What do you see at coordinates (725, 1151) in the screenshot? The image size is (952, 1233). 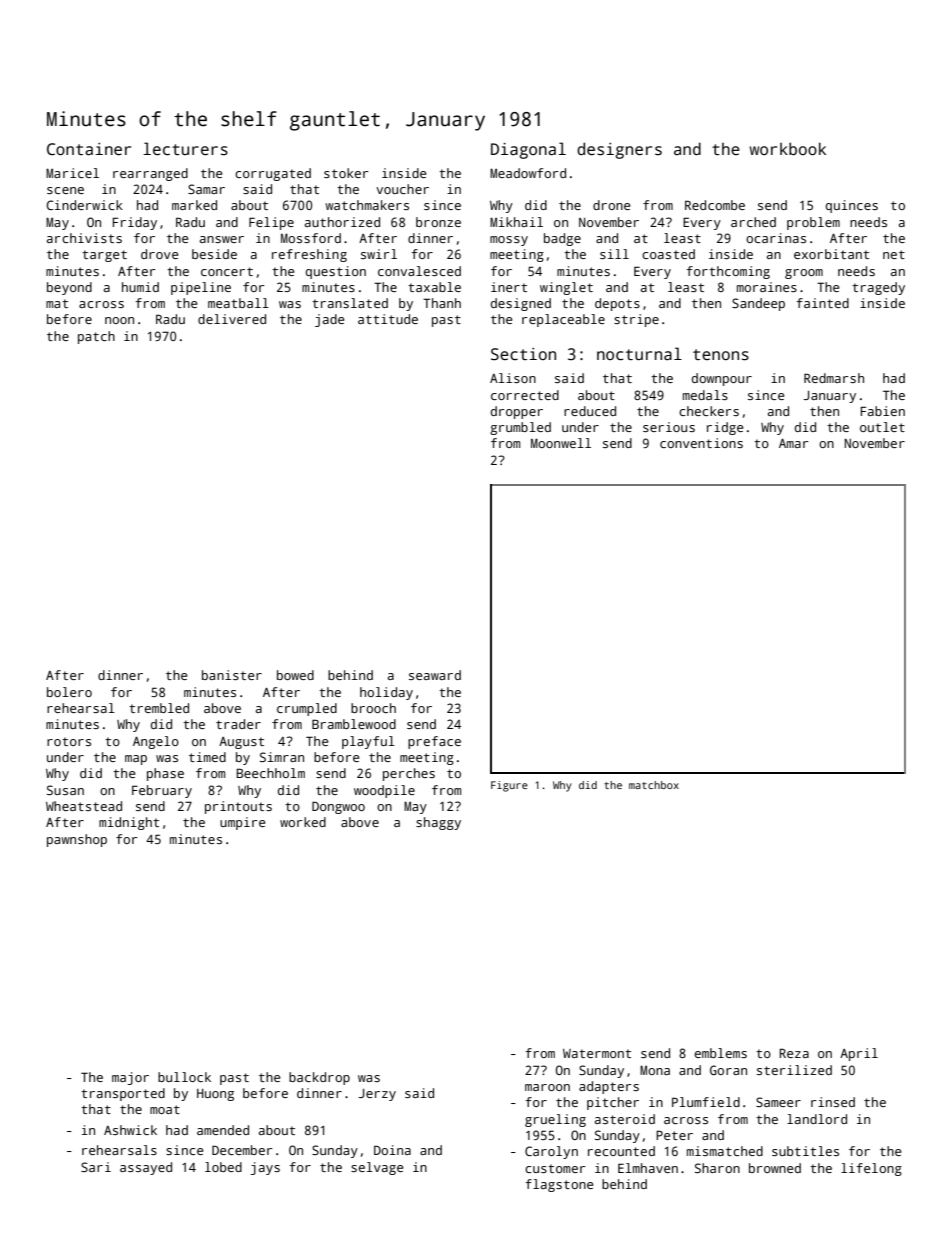 I see `mismatched` at bounding box center [725, 1151].
